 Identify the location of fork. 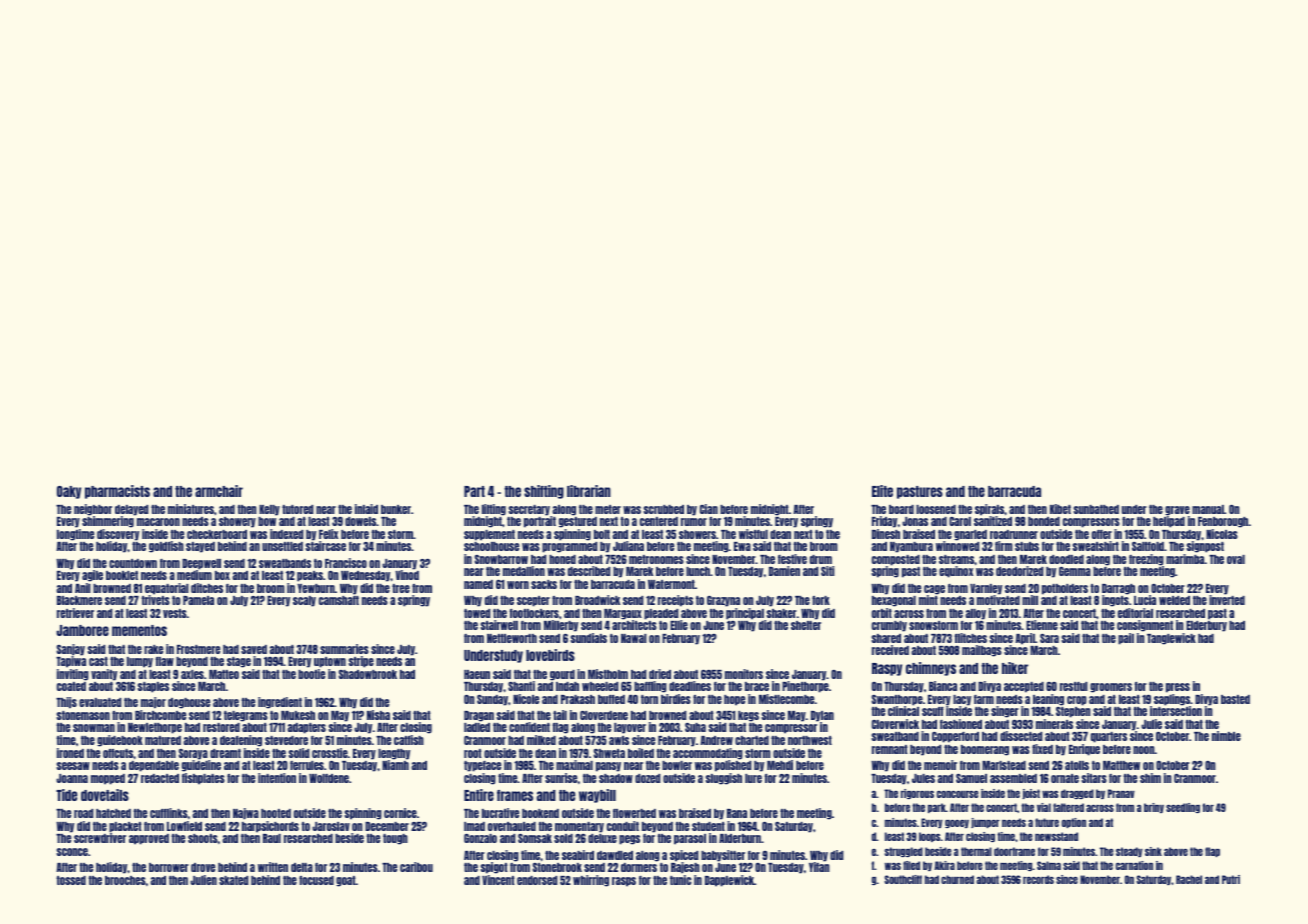
(821, 600).
